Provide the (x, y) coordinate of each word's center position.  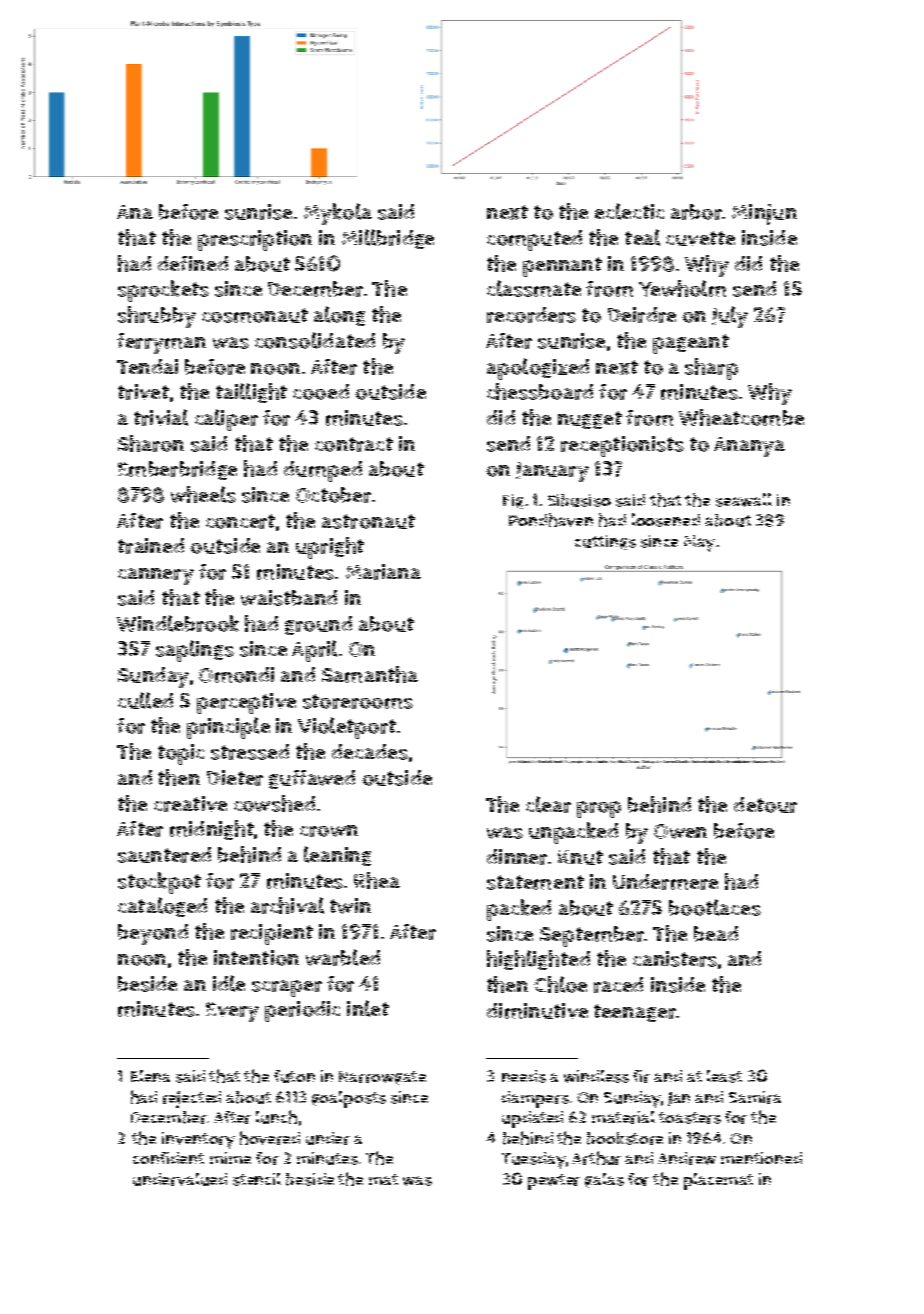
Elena (150, 1076)
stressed (250, 752)
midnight (212, 830)
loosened (666, 520)
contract (354, 444)
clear (548, 804)
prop (599, 809)
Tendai (147, 366)
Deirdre (642, 315)
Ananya (749, 447)
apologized (538, 369)
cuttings (605, 542)
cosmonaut (255, 315)
